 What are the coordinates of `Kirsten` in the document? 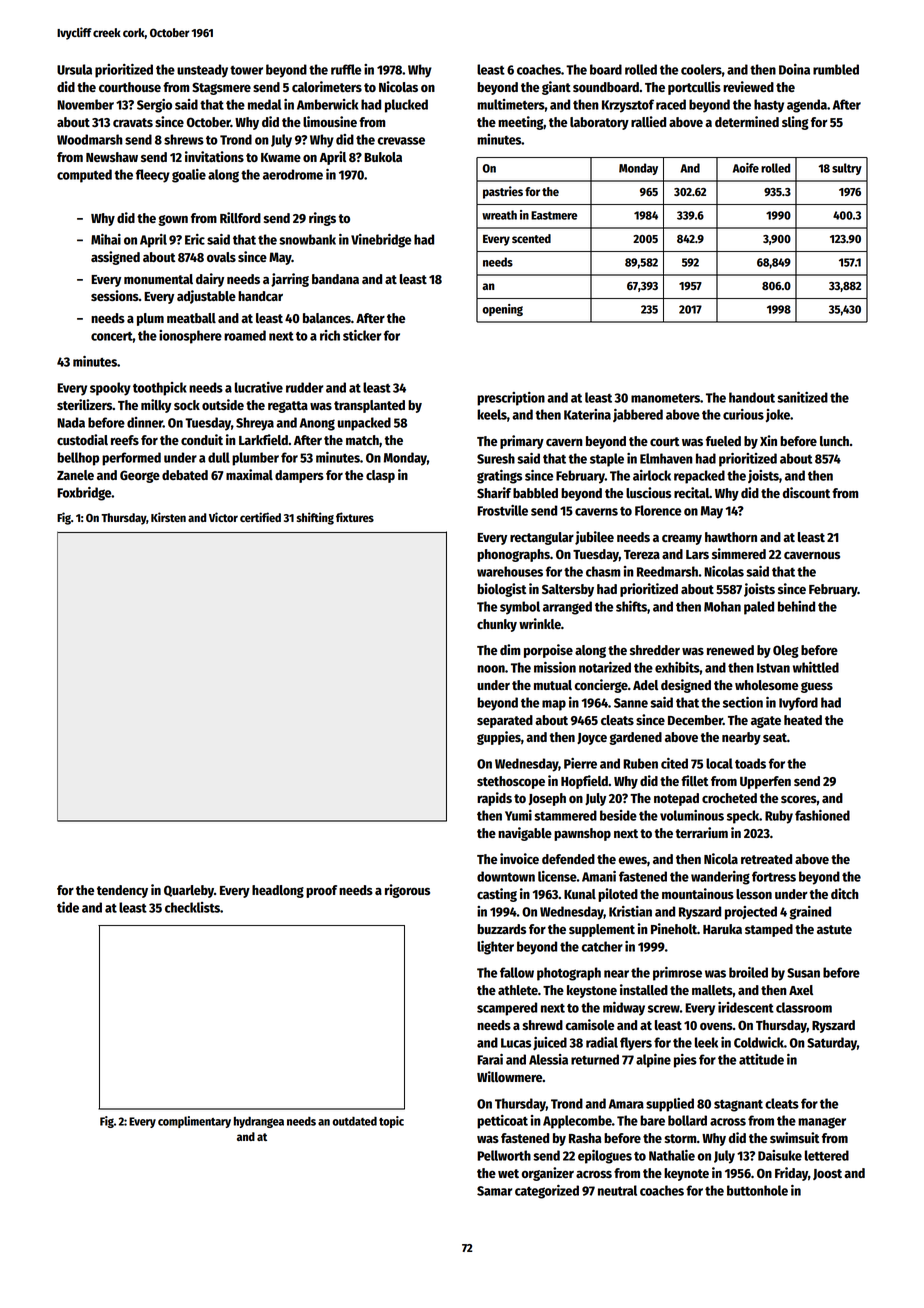 It's located at (168, 517).
